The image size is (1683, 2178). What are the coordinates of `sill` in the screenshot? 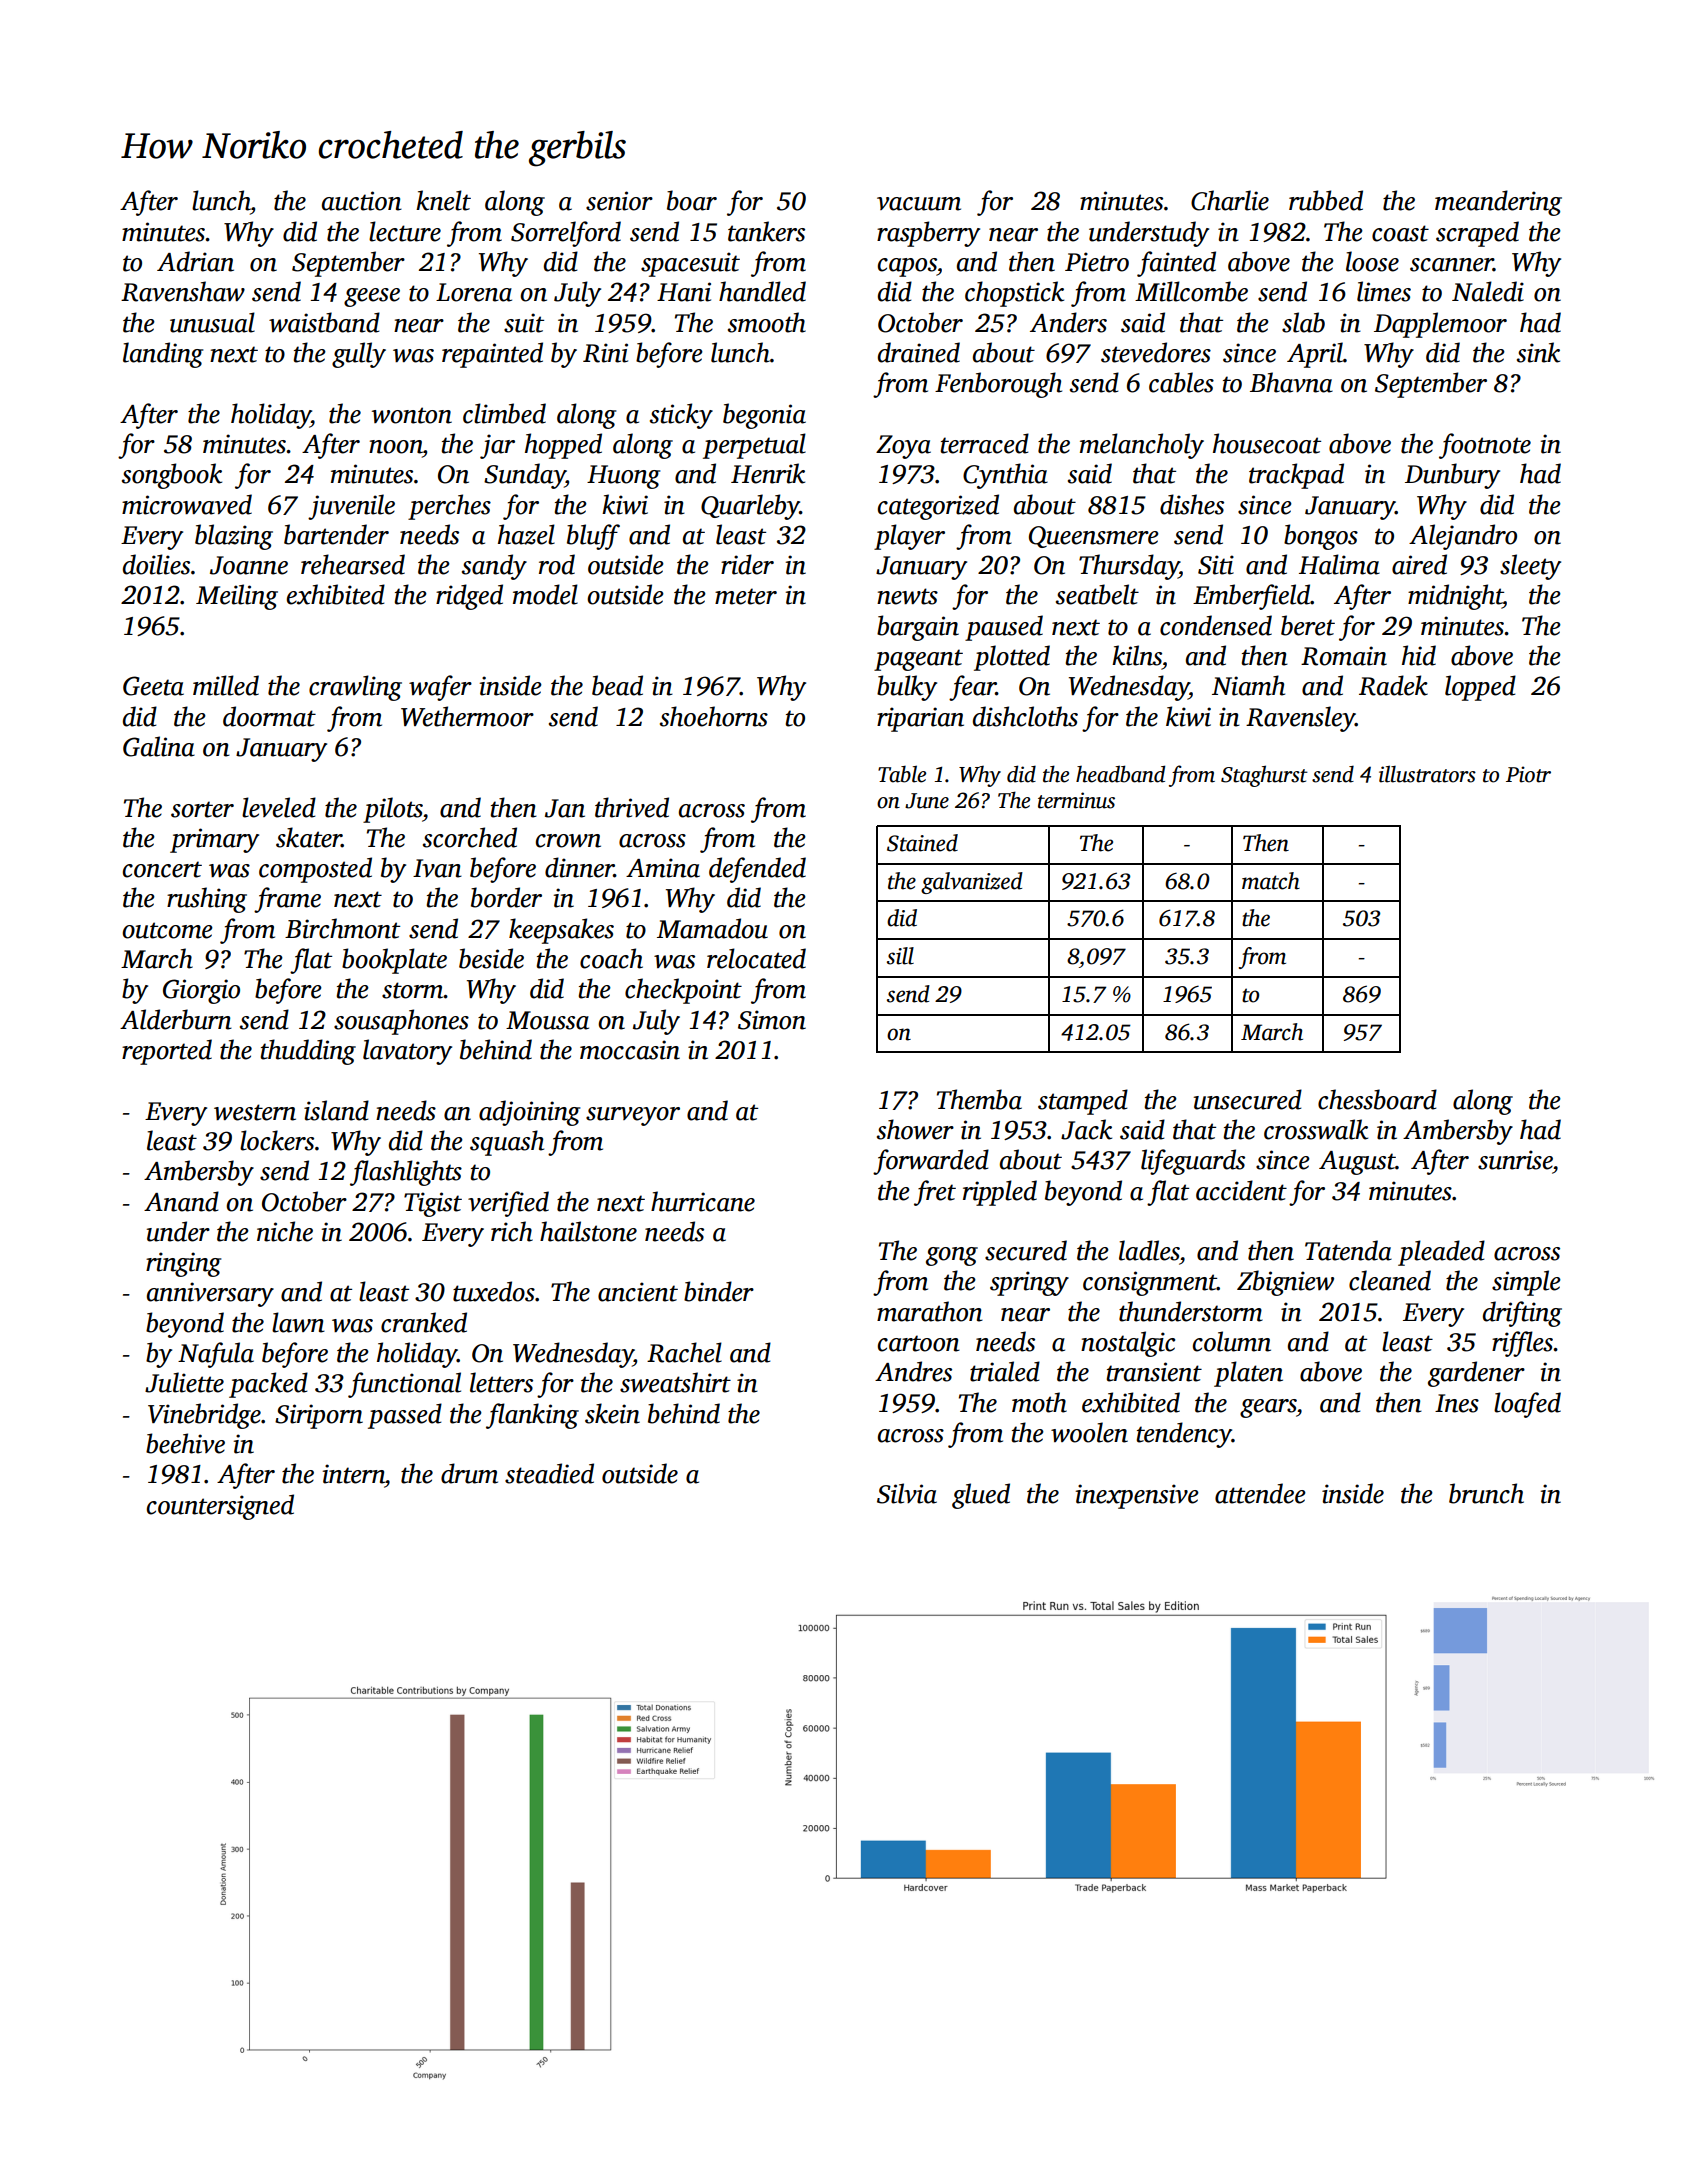 It's located at (900, 956).
